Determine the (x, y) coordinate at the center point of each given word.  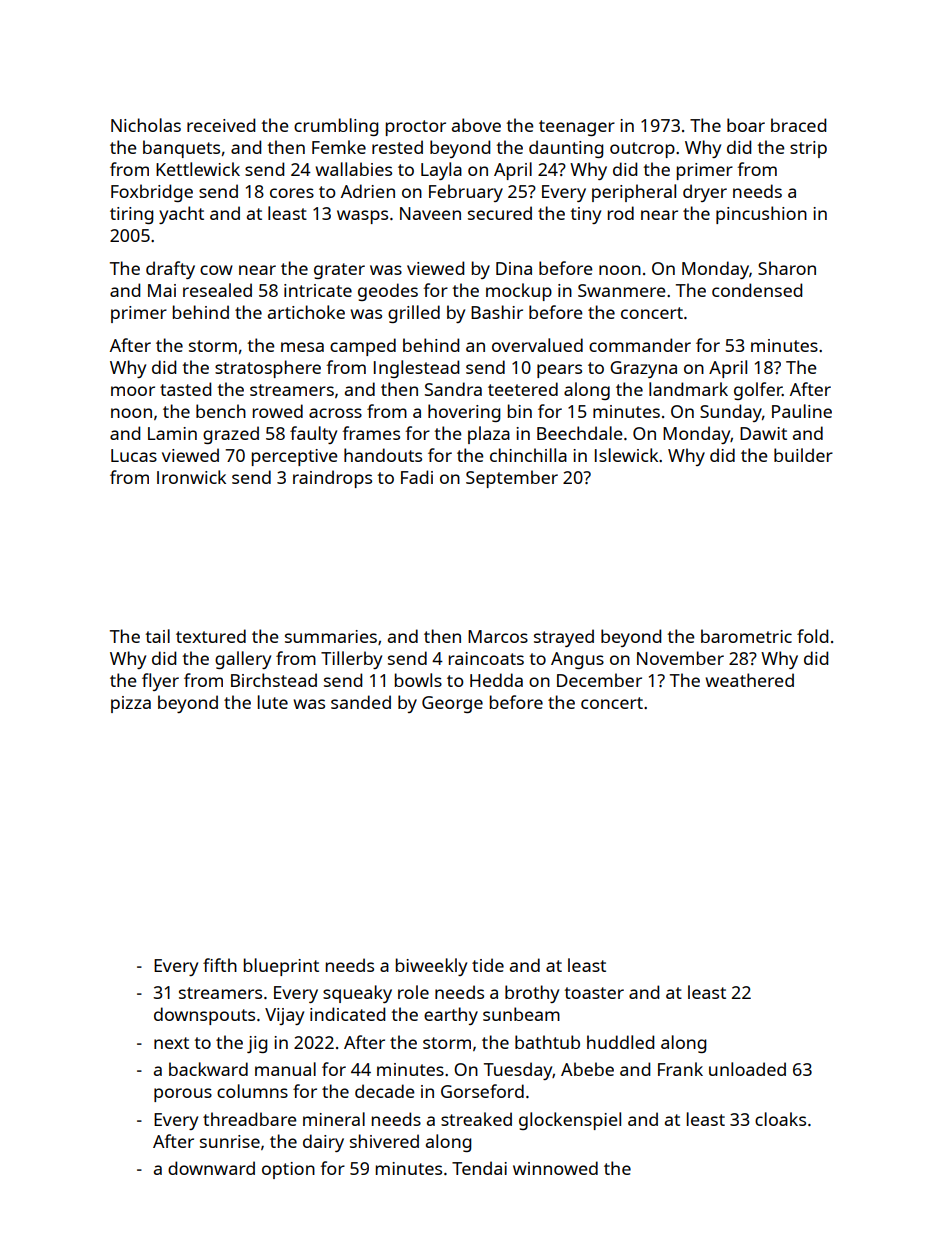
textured (211, 636)
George (452, 704)
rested (397, 147)
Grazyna (643, 369)
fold (812, 636)
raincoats (486, 658)
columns (252, 1091)
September (512, 479)
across (335, 413)
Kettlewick (198, 169)
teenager (577, 128)
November (680, 658)
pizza (131, 704)
